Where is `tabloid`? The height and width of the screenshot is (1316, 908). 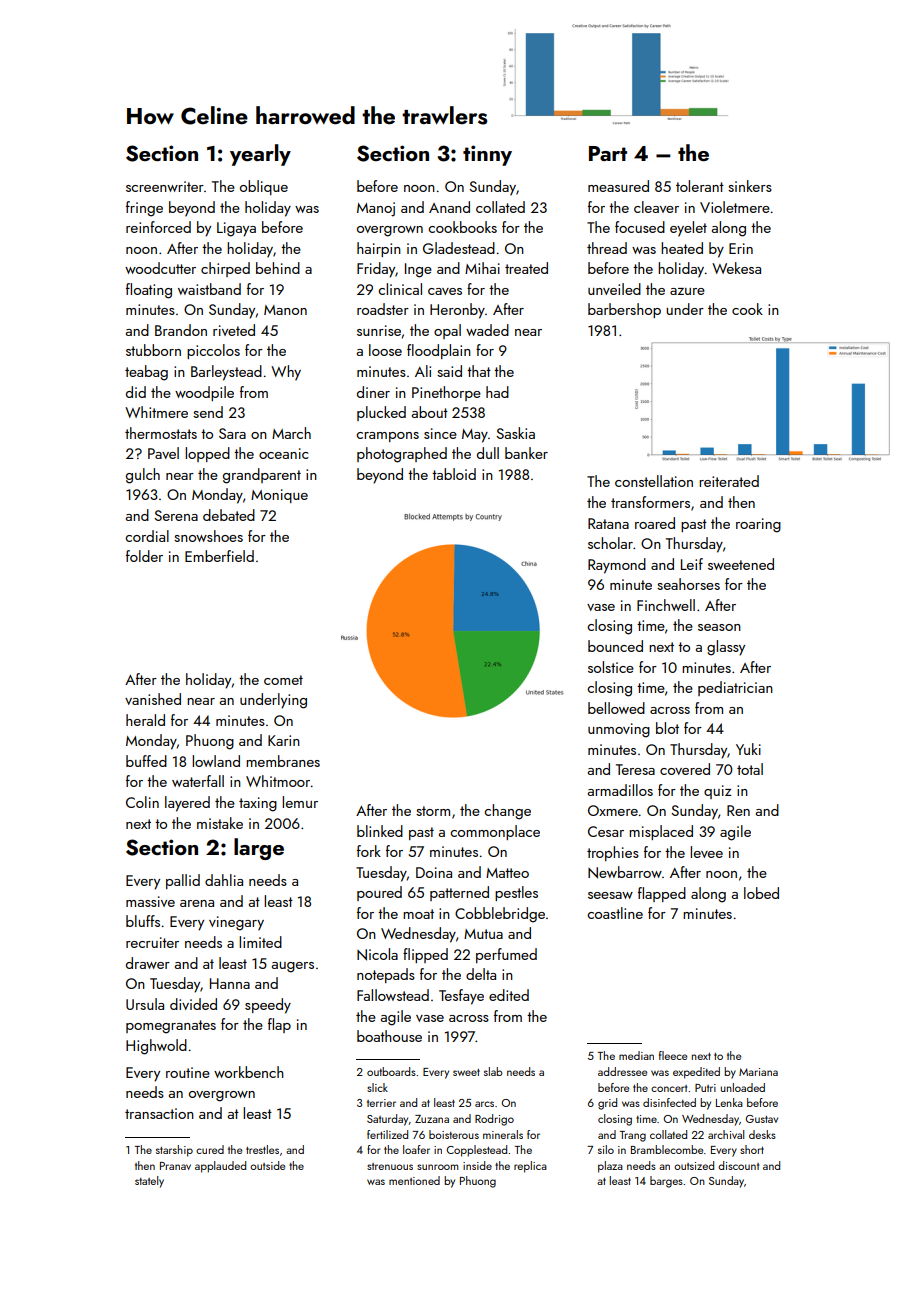 tabloid is located at coordinates (454, 474).
